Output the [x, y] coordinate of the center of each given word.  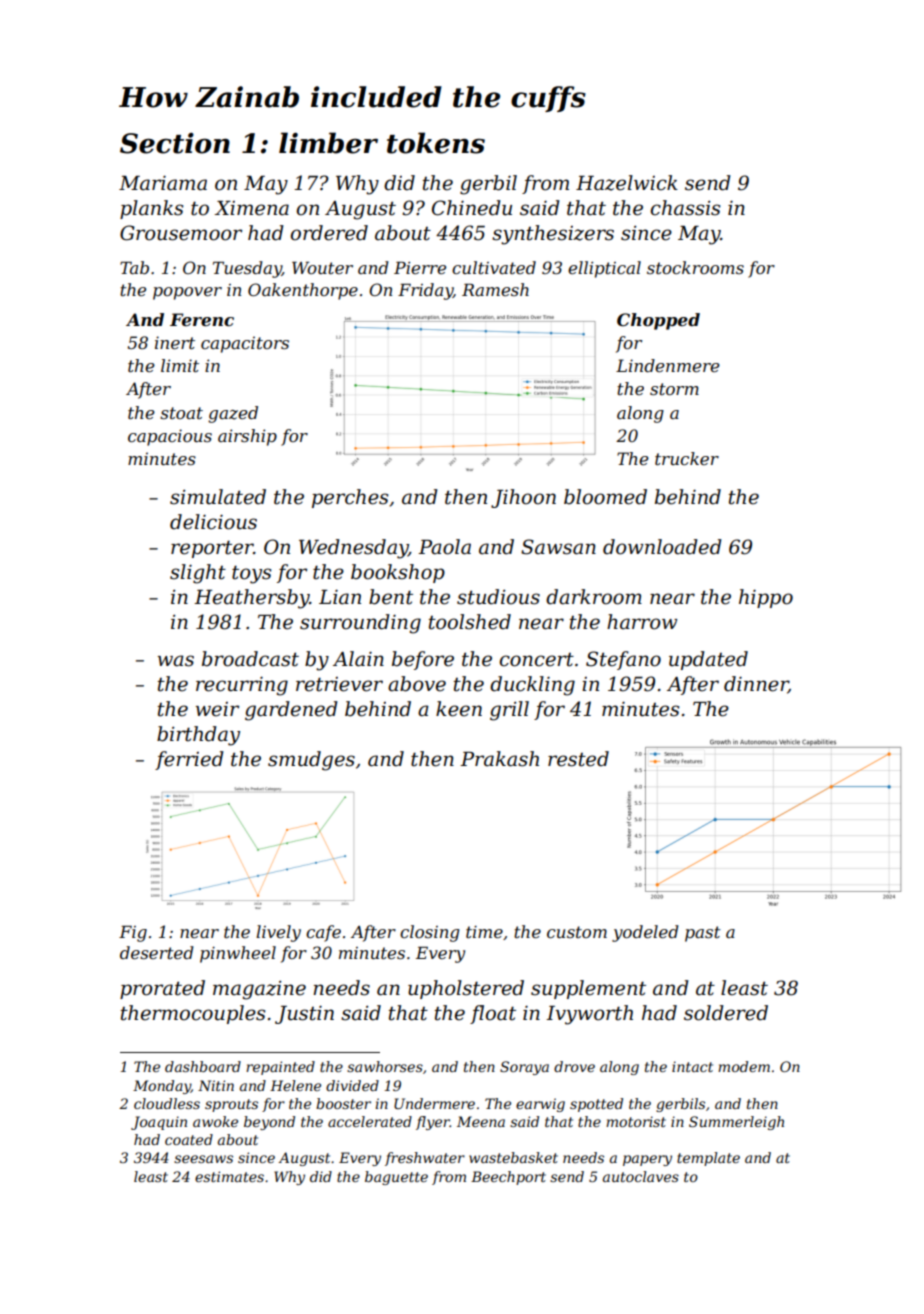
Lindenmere [668, 365]
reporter [212, 549]
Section [175, 143]
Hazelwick [627, 183]
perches [350, 498]
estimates [229, 1176]
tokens [436, 143]
